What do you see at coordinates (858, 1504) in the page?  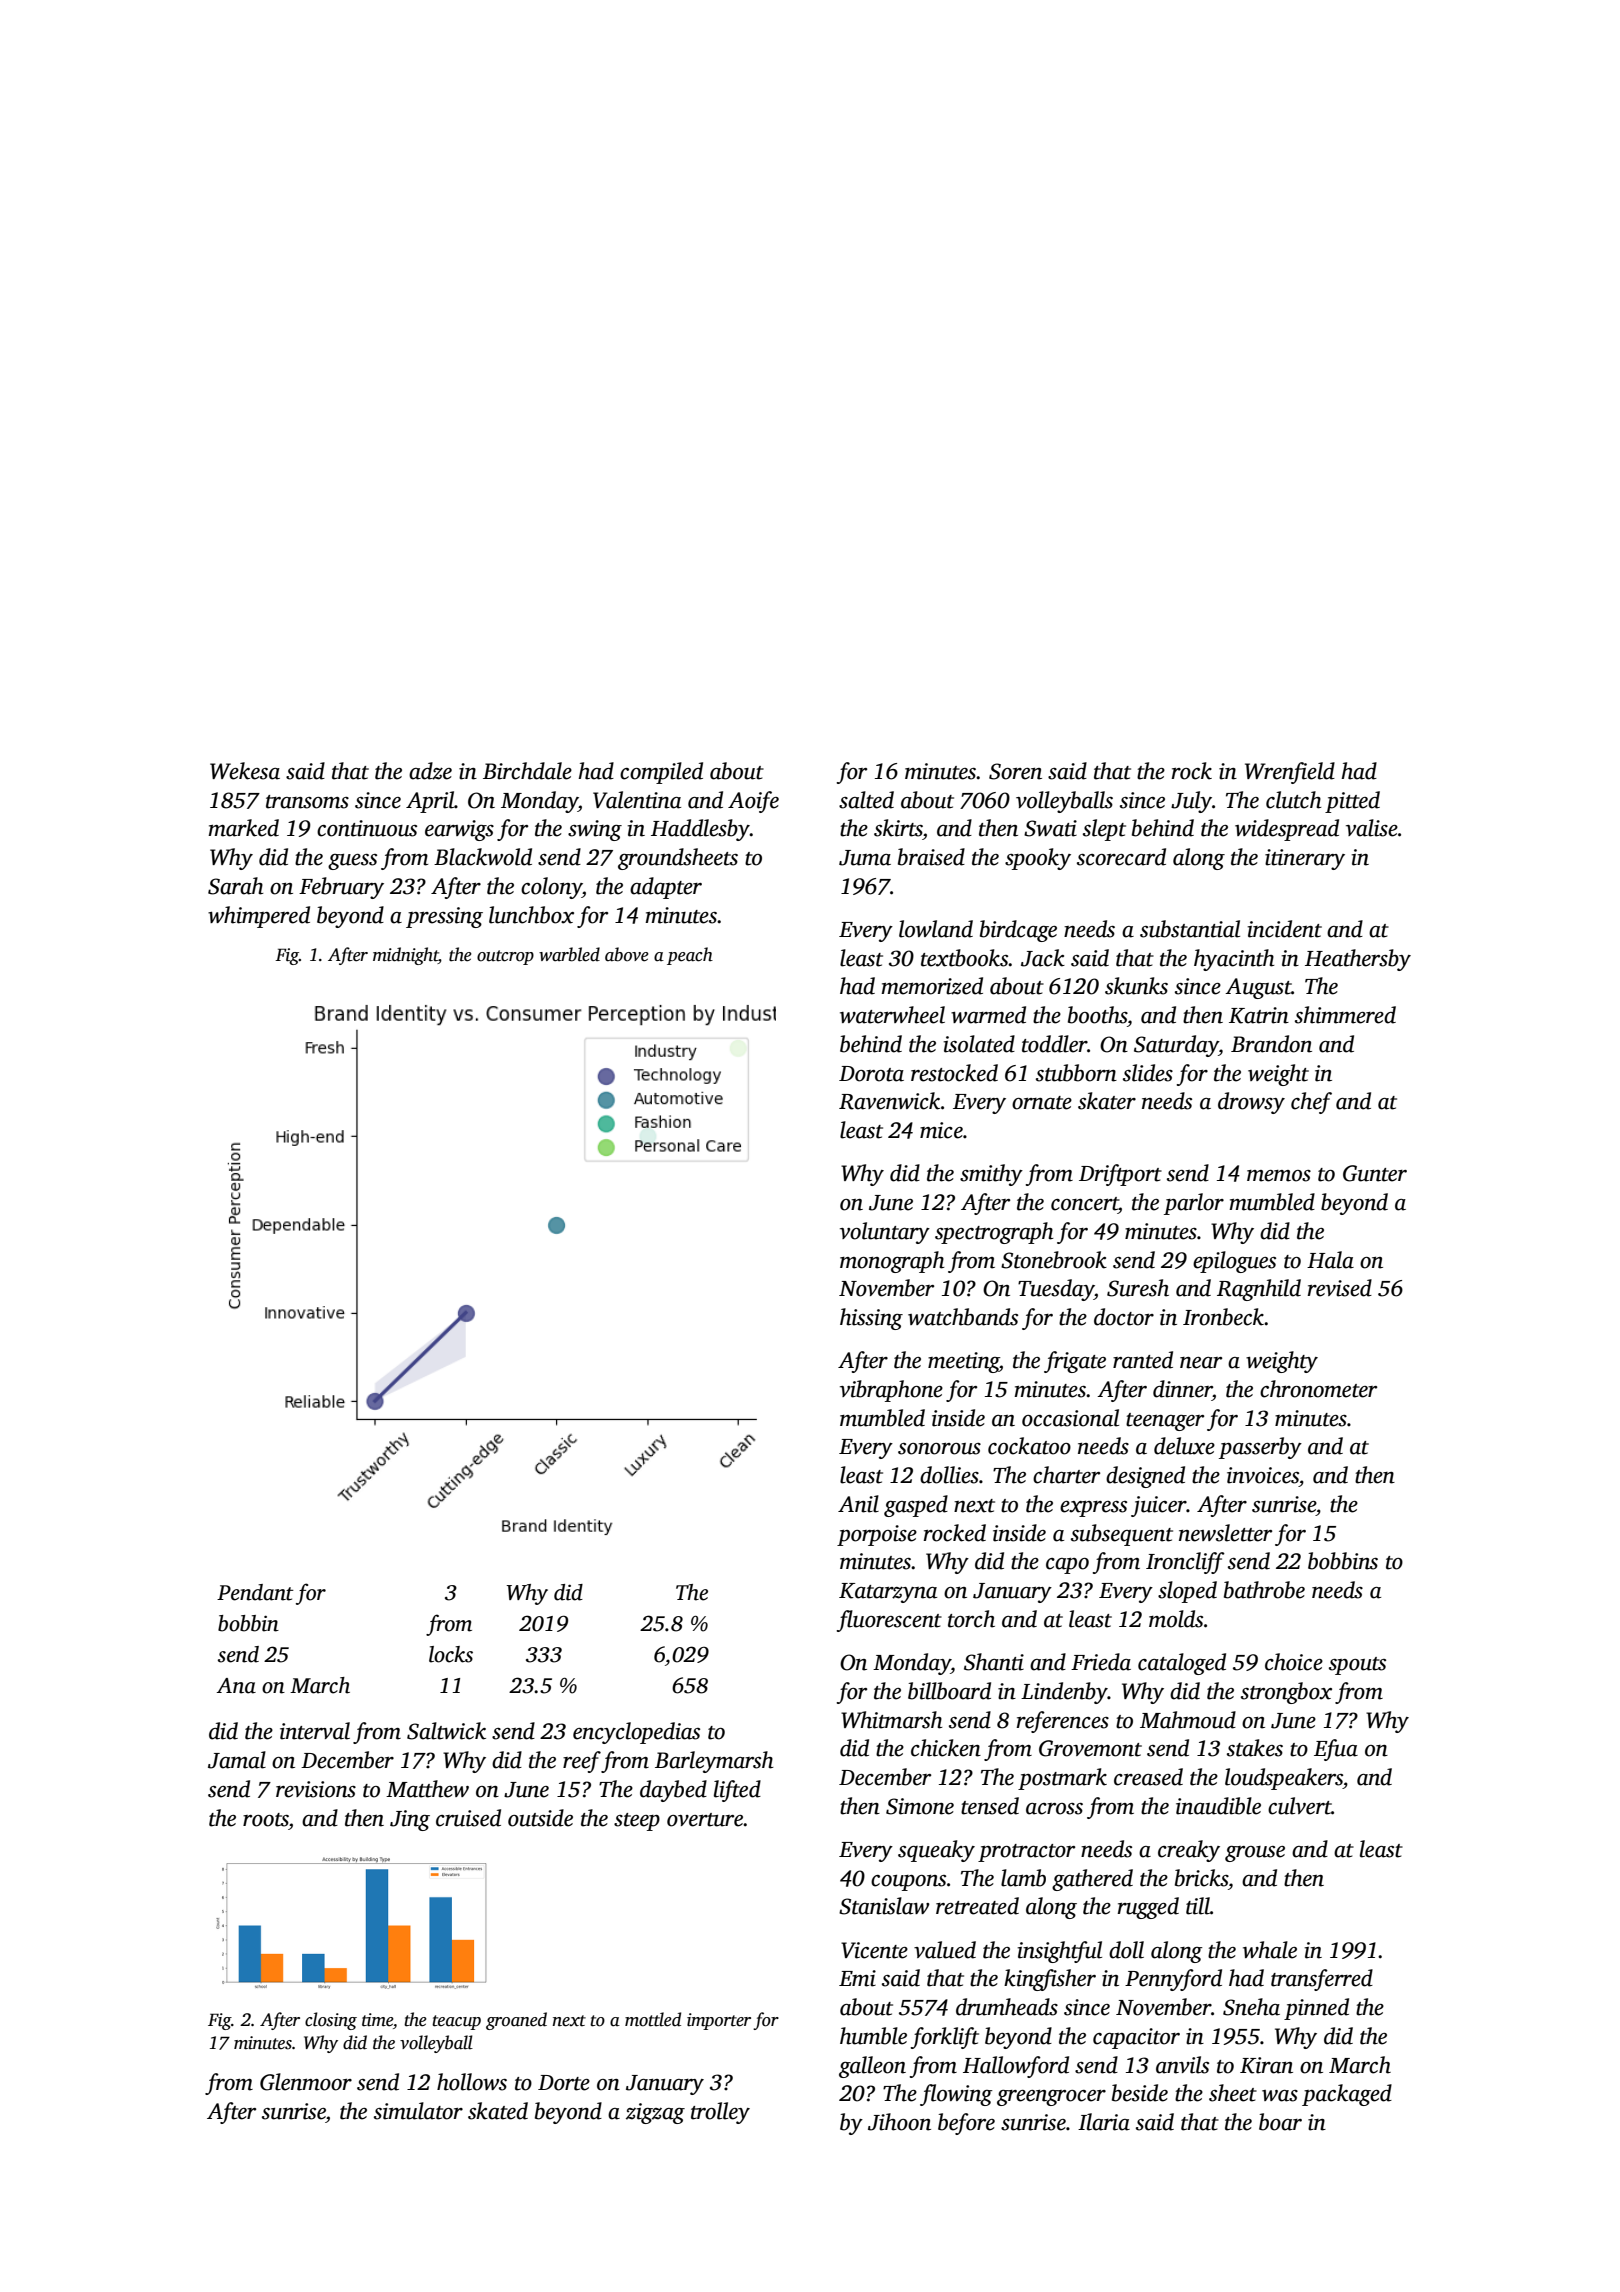 I see `Anil` at bounding box center [858, 1504].
